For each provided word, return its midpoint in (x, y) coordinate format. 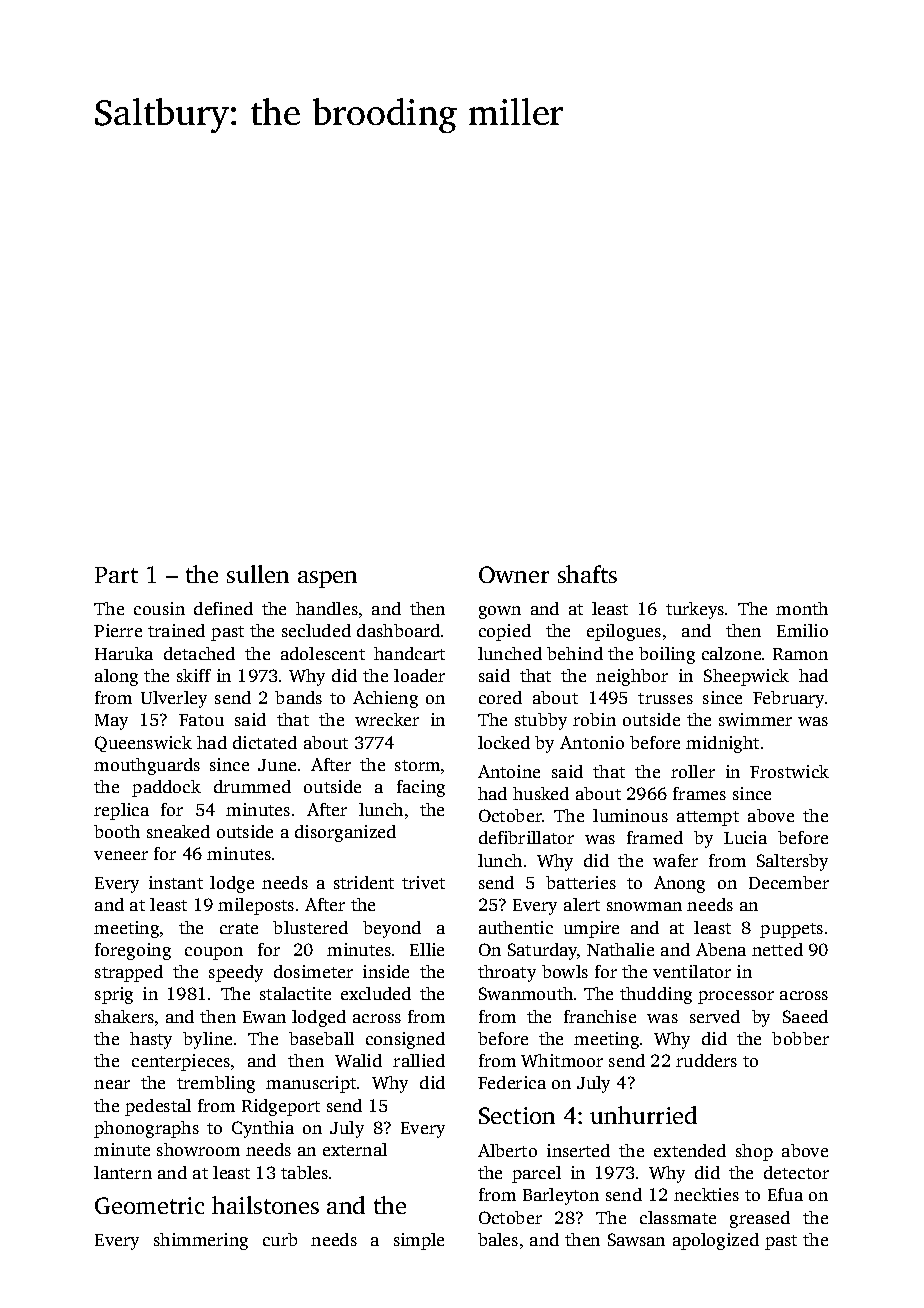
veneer (121, 855)
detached (199, 653)
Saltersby (792, 862)
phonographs (146, 1129)
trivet (423, 882)
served (715, 1016)
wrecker (387, 719)
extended (690, 1150)
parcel (536, 1174)
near (112, 1084)
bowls (565, 971)
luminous (630, 815)
